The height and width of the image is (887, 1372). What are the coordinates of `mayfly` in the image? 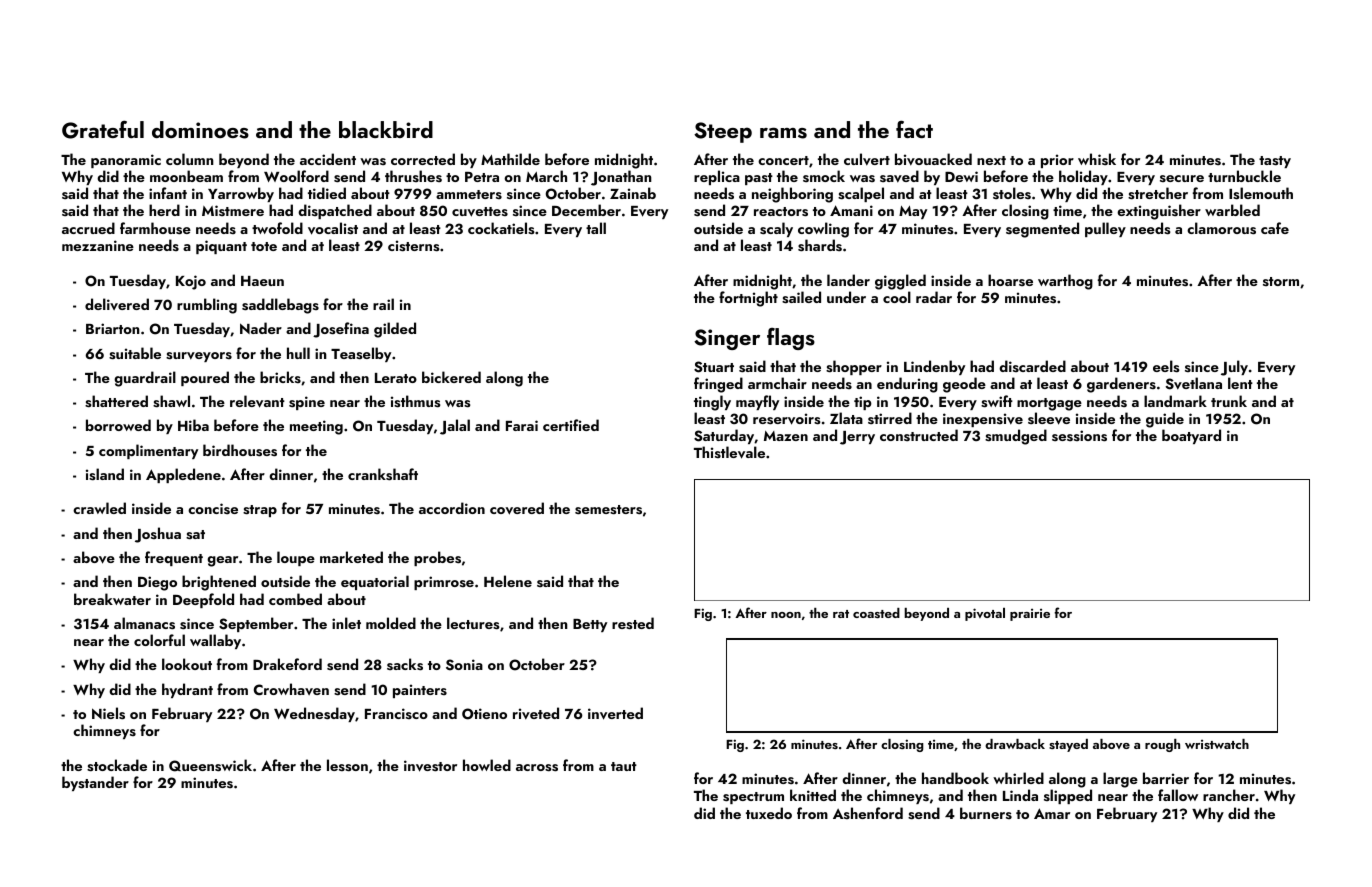 It's located at (757, 402).
